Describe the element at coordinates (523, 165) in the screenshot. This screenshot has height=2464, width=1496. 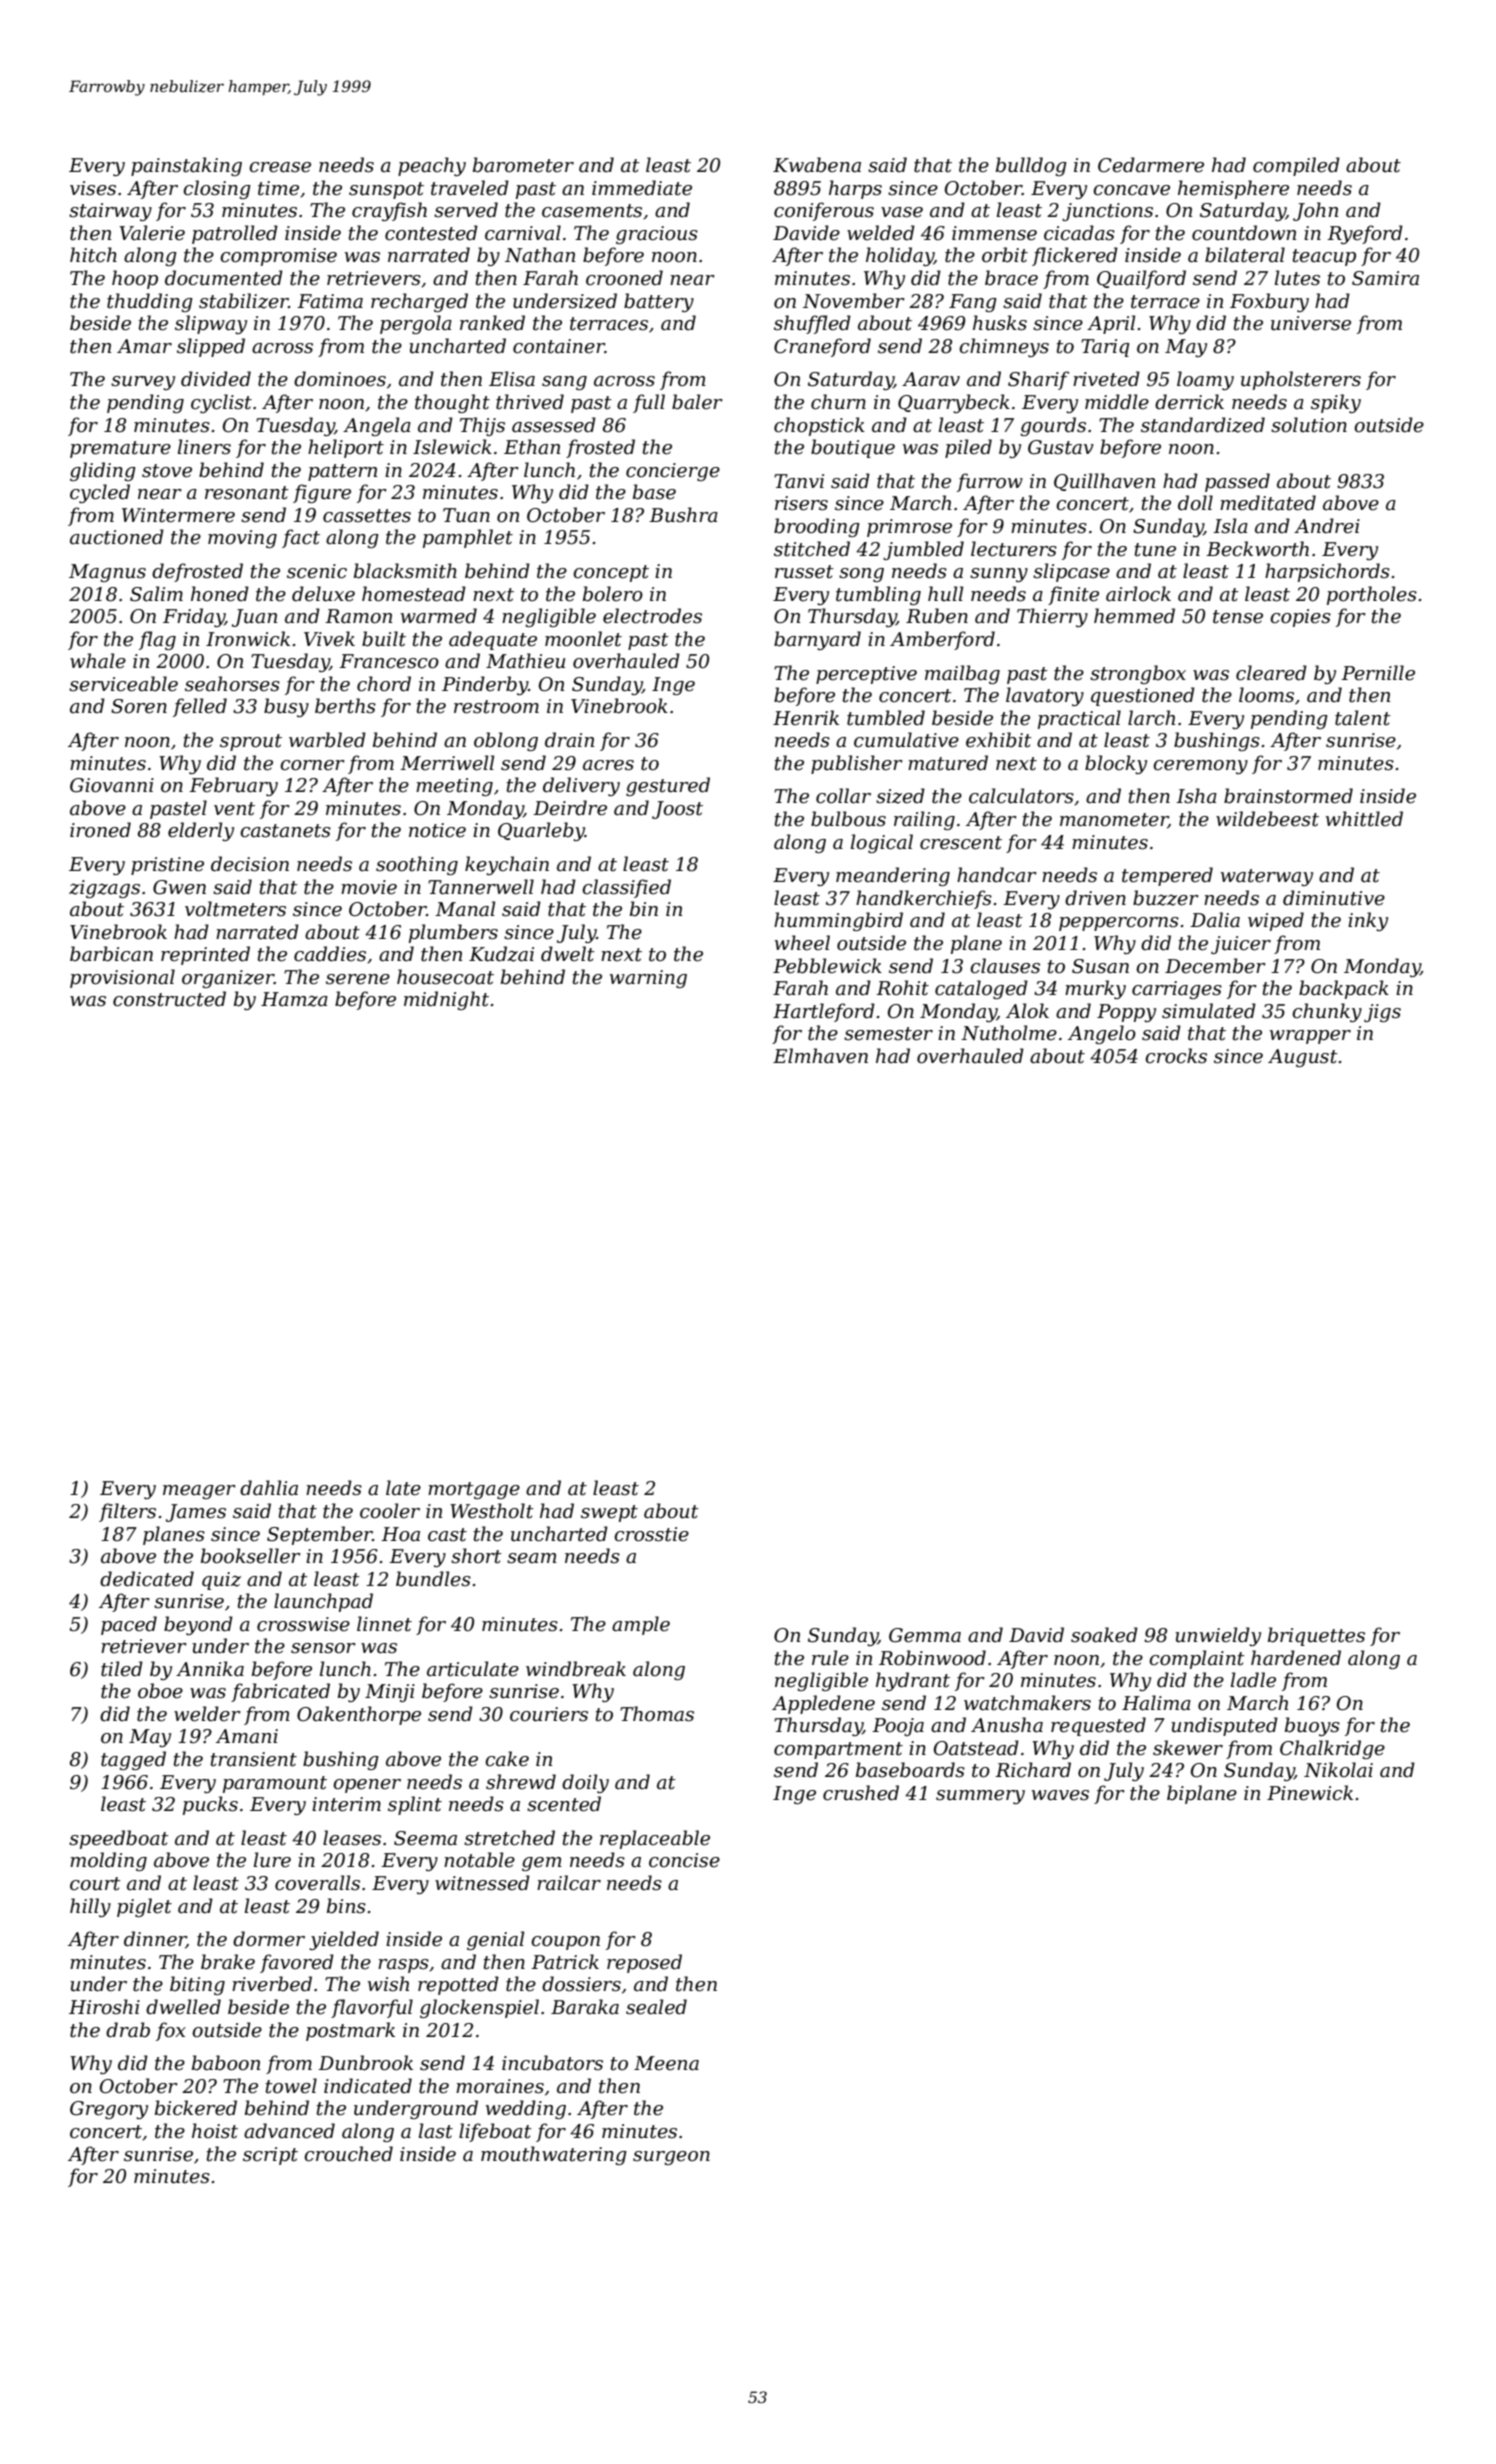
I see `barometer` at that location.
